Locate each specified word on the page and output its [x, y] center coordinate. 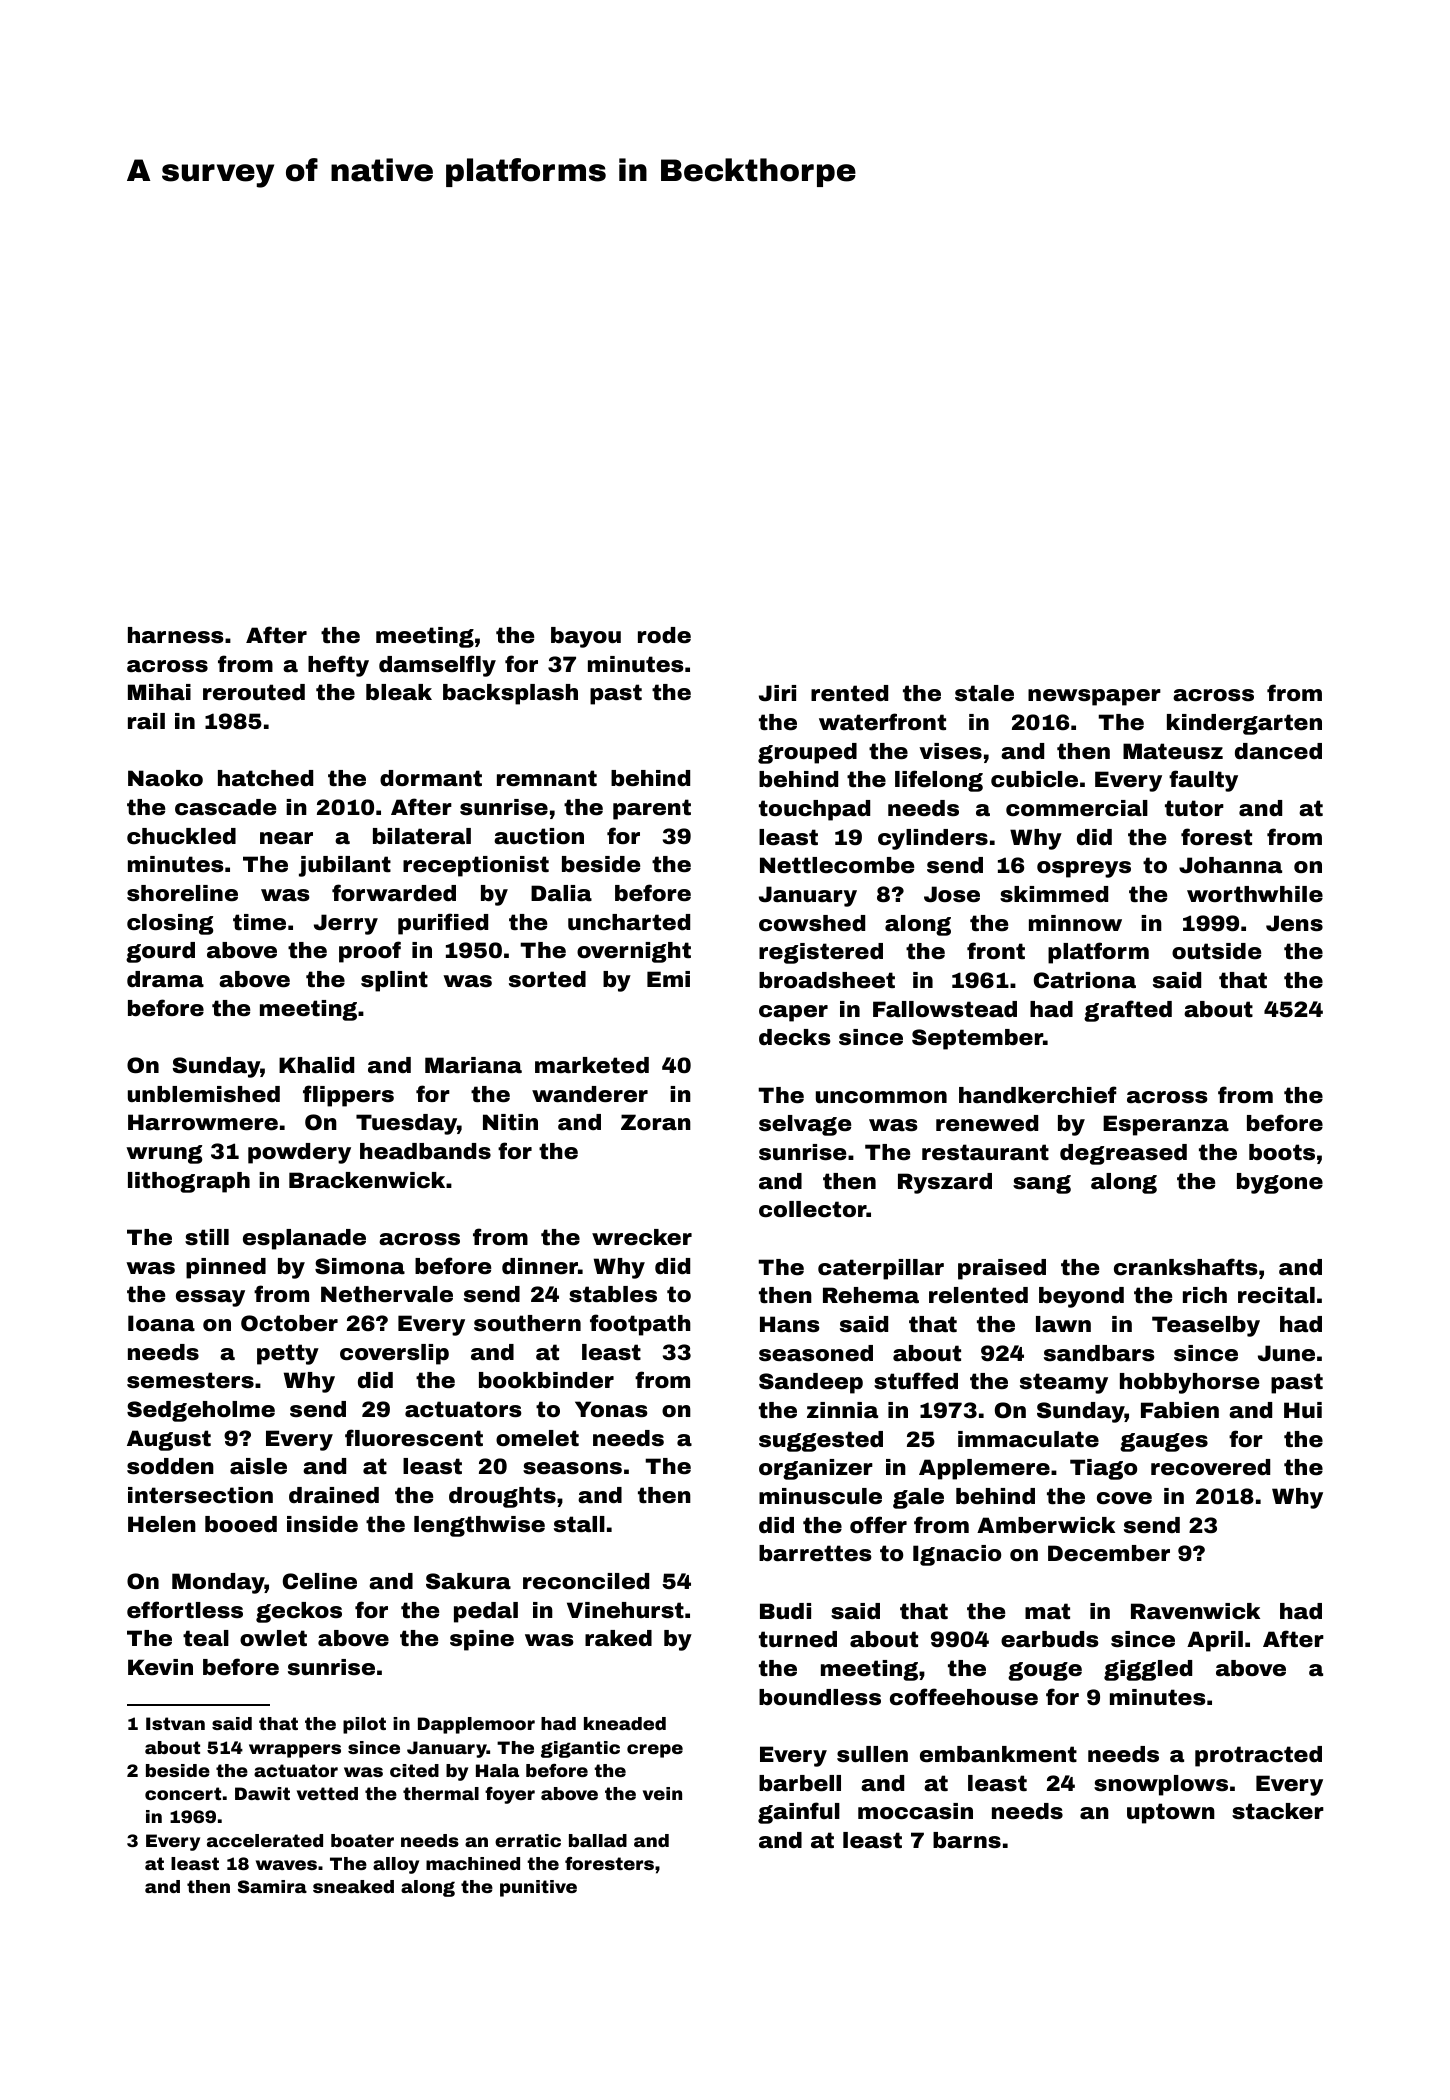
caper [793, 1013]
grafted [1128, 1011]
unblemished [204, 1094]
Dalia [561, 893]
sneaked [353, 1886]
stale [984, 693]
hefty [338, 666]
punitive [538, 1888]
